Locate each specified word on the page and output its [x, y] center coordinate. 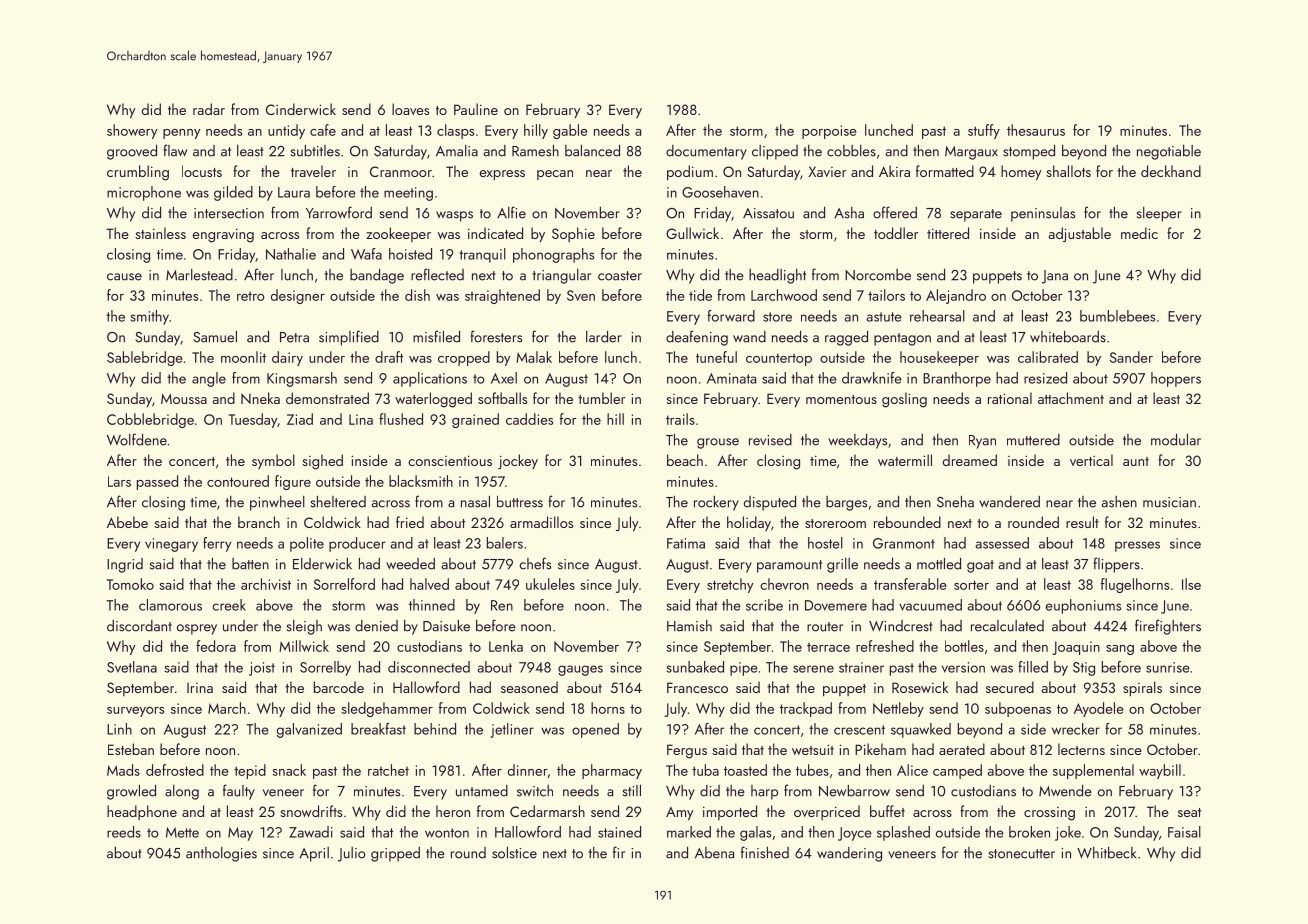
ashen [1119, 502]
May [240, 834]
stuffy [984, 131]
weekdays [857, 441]
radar [209, 109]
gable [570, 131]
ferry [217, 544]
